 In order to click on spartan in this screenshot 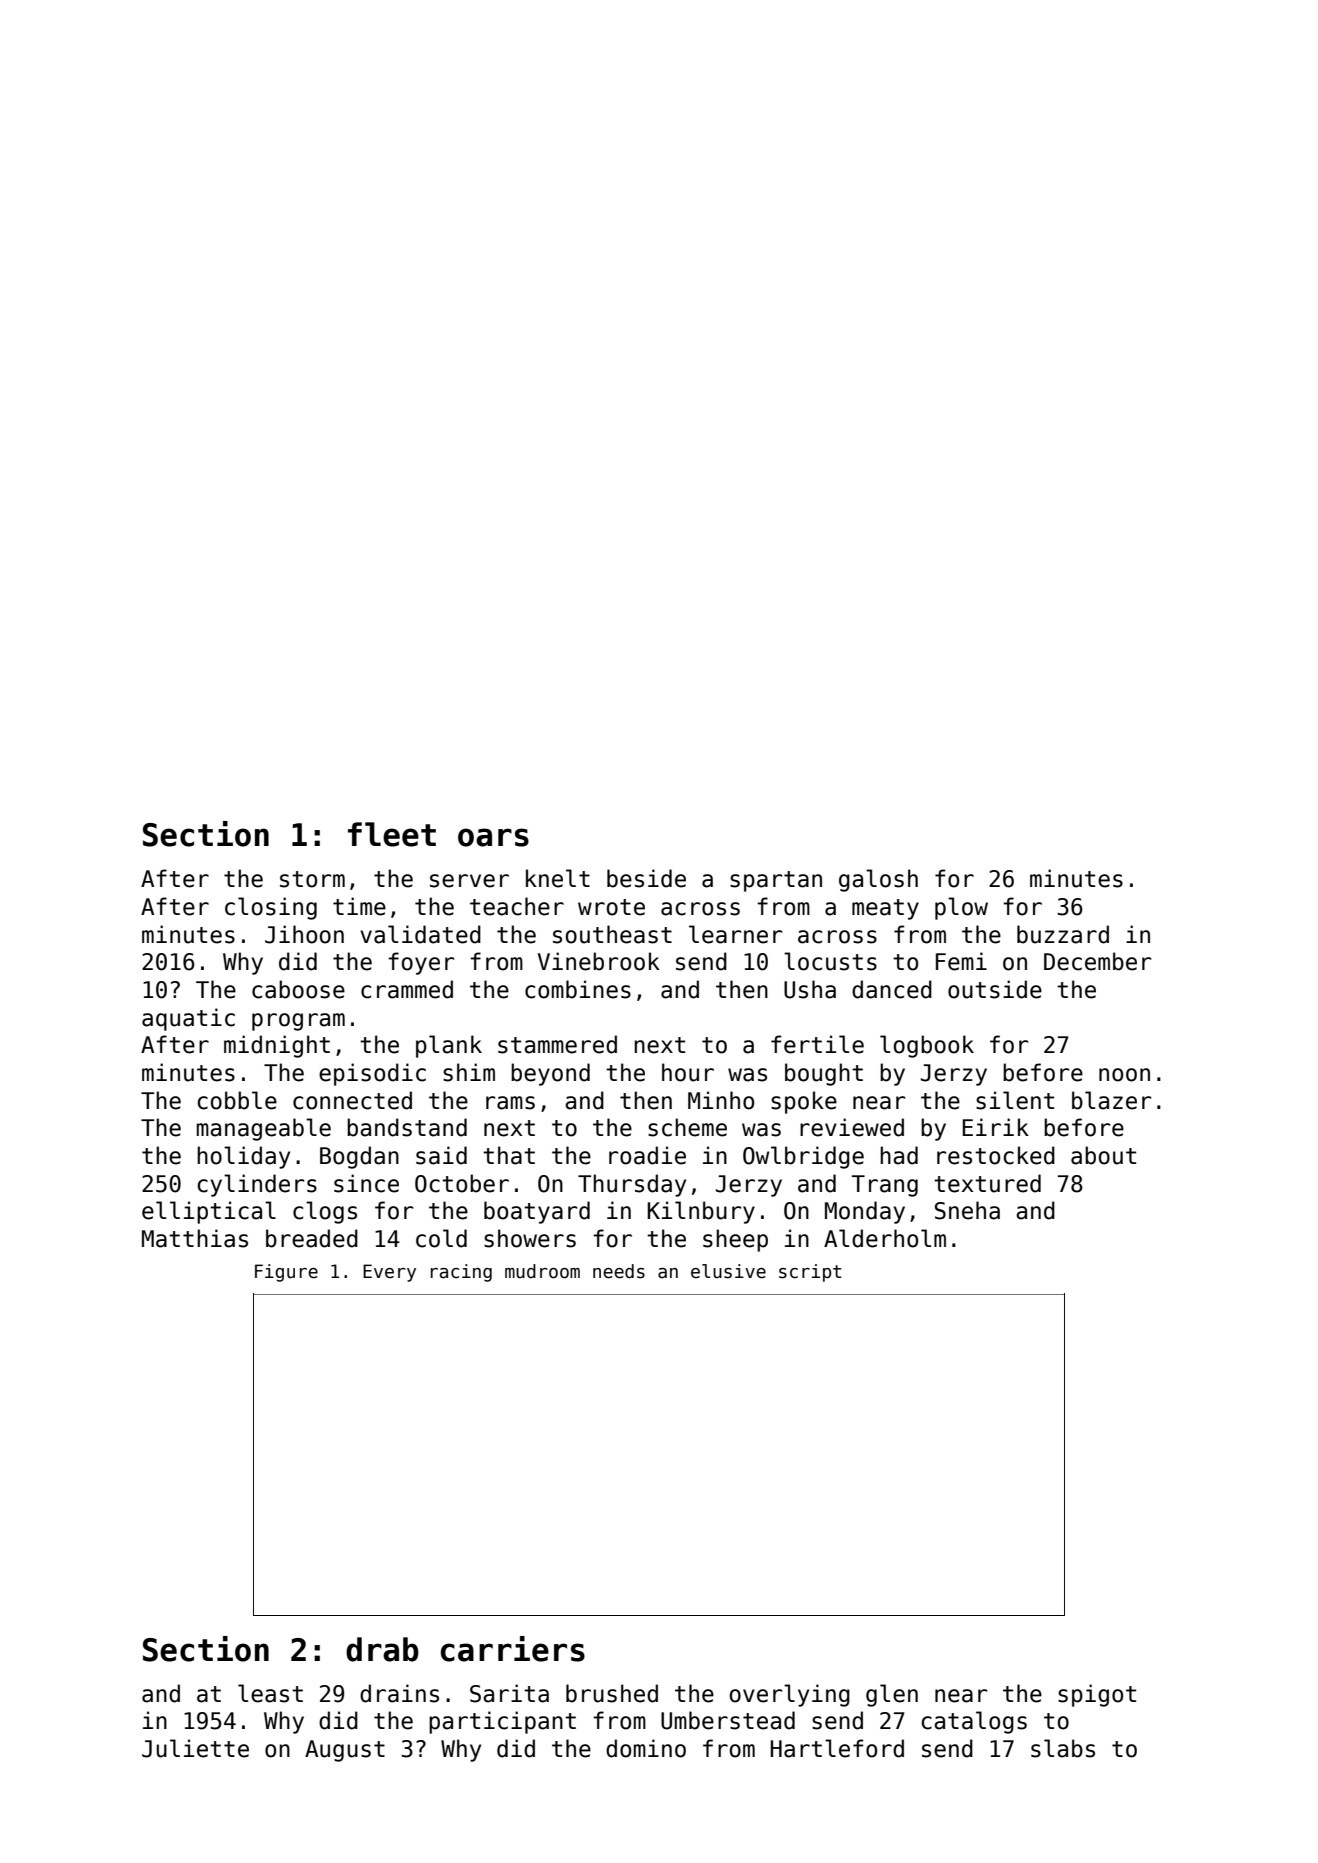, I will do `click(776, 881)`.
